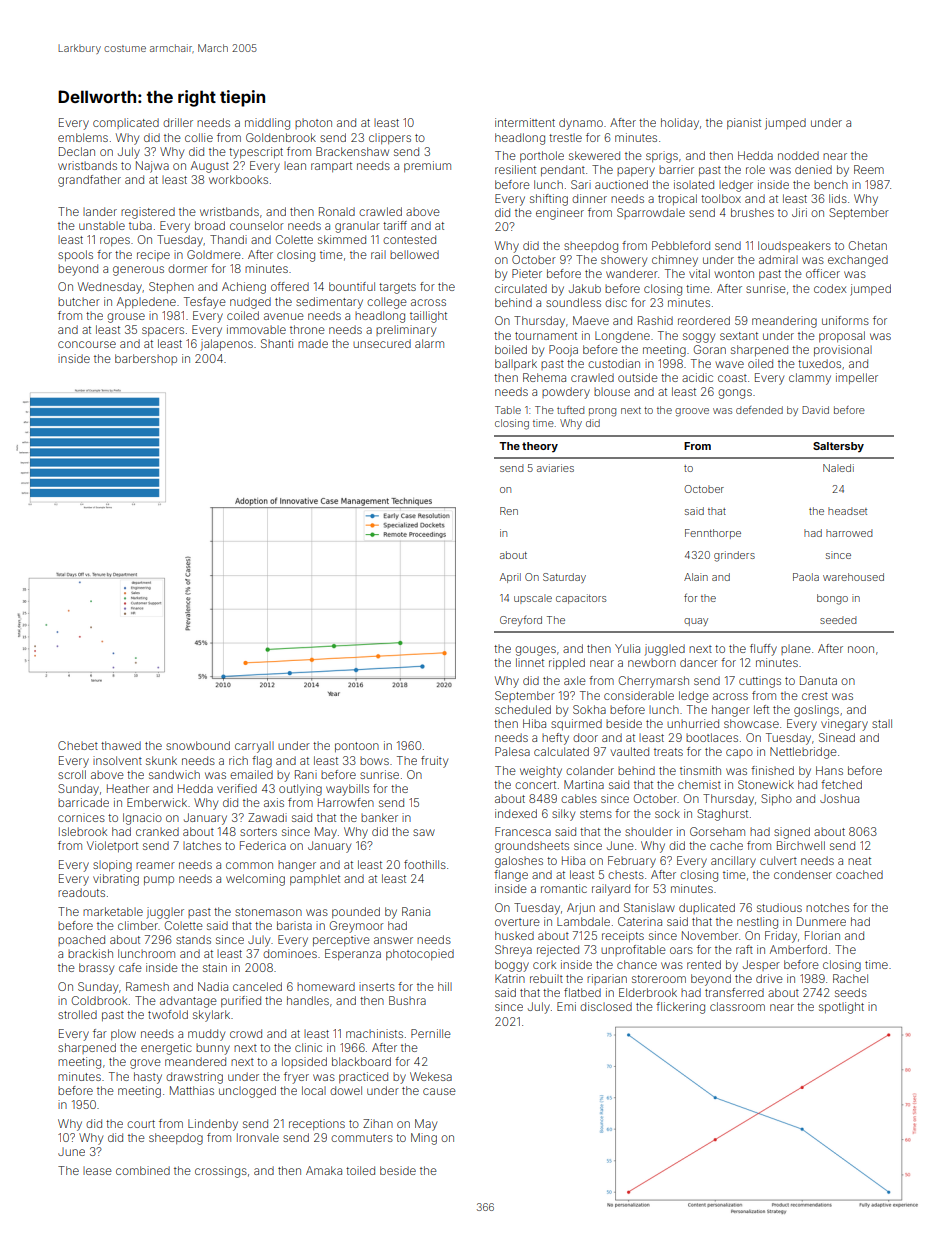 This screenshot has width=952, height=1233. I want to click on lease, so click(97, 1171).
